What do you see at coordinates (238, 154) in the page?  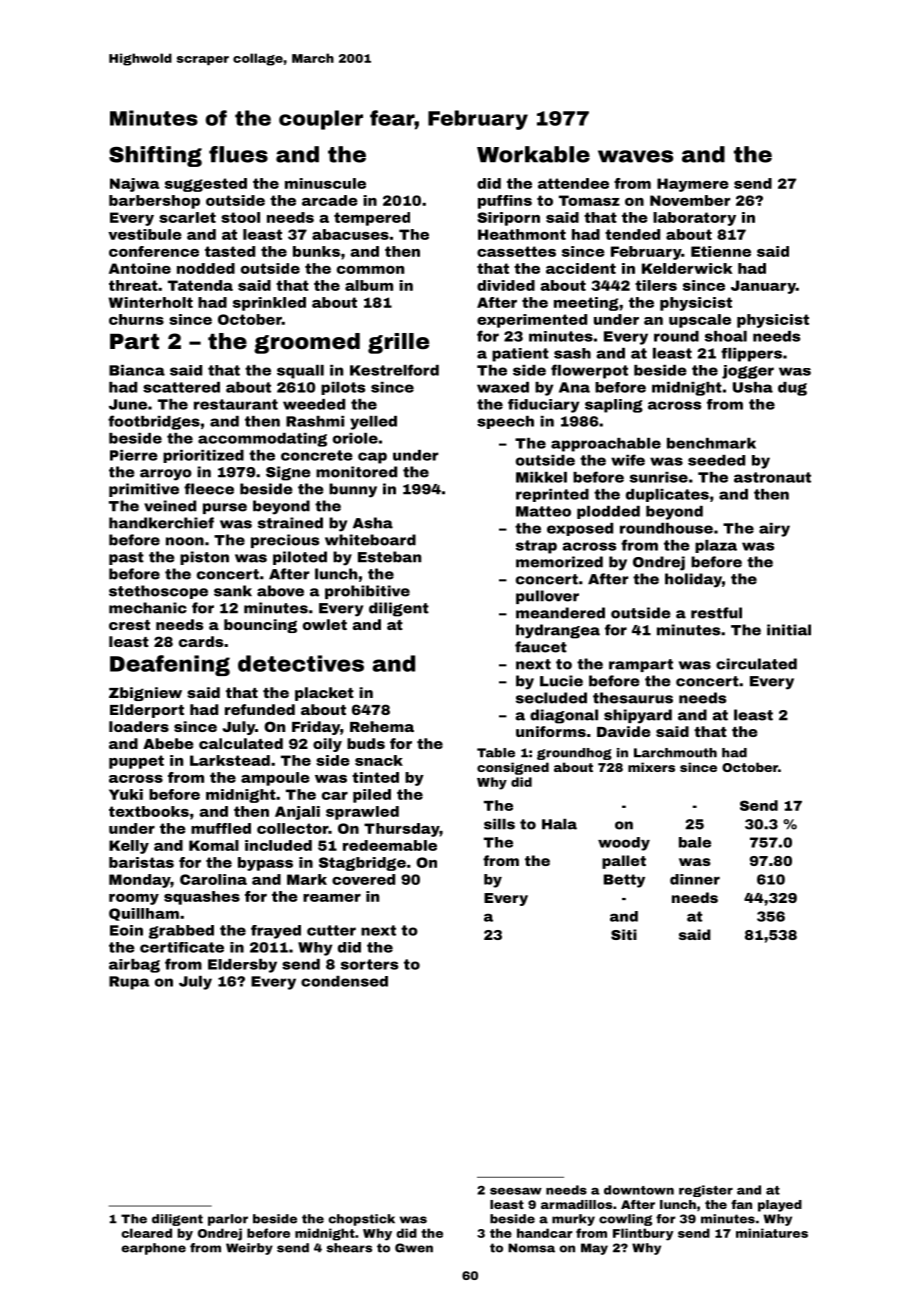 I see `flues` at bounding box center [238, 154].
